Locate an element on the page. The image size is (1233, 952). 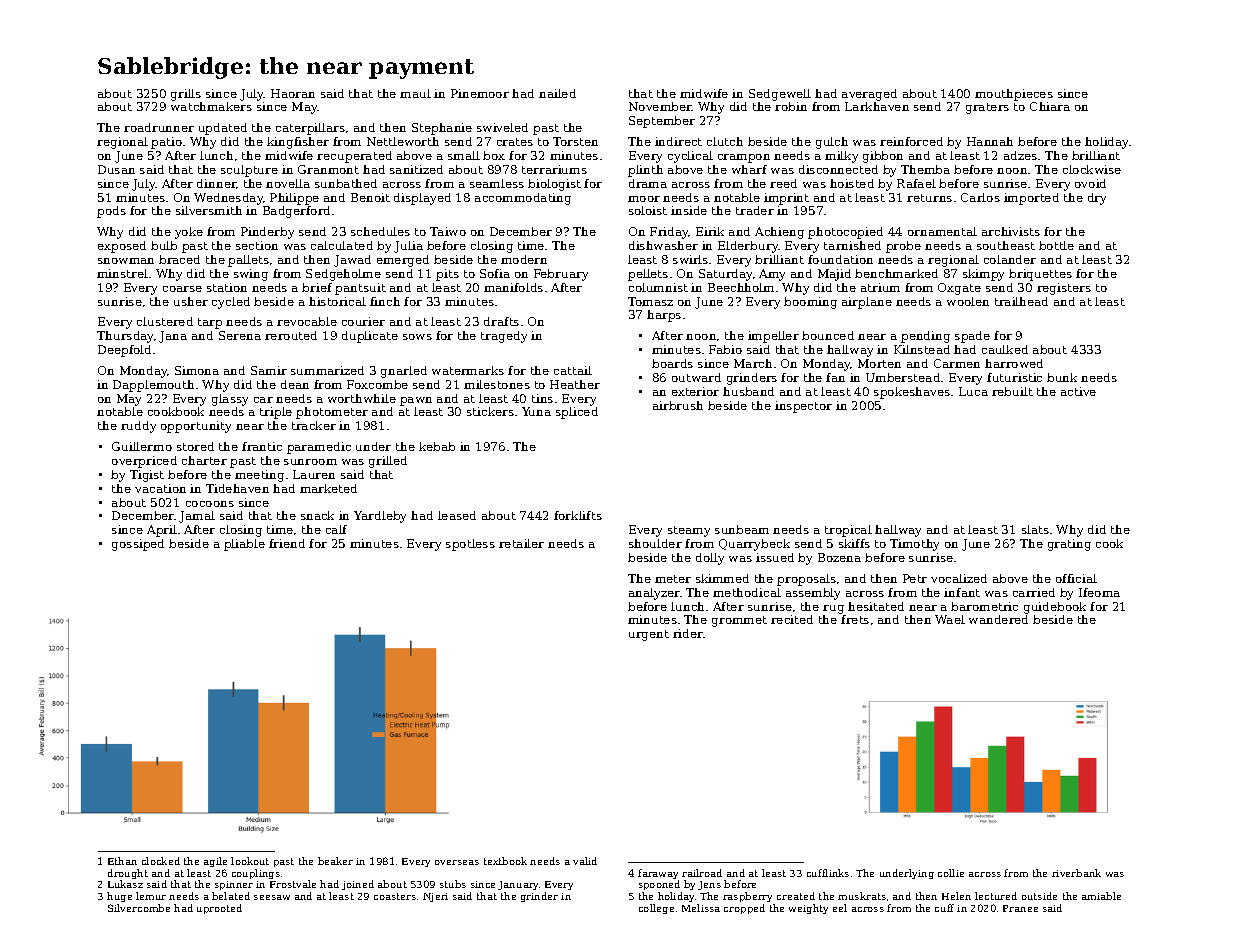
frantic is located at coordinates (262, 446).
